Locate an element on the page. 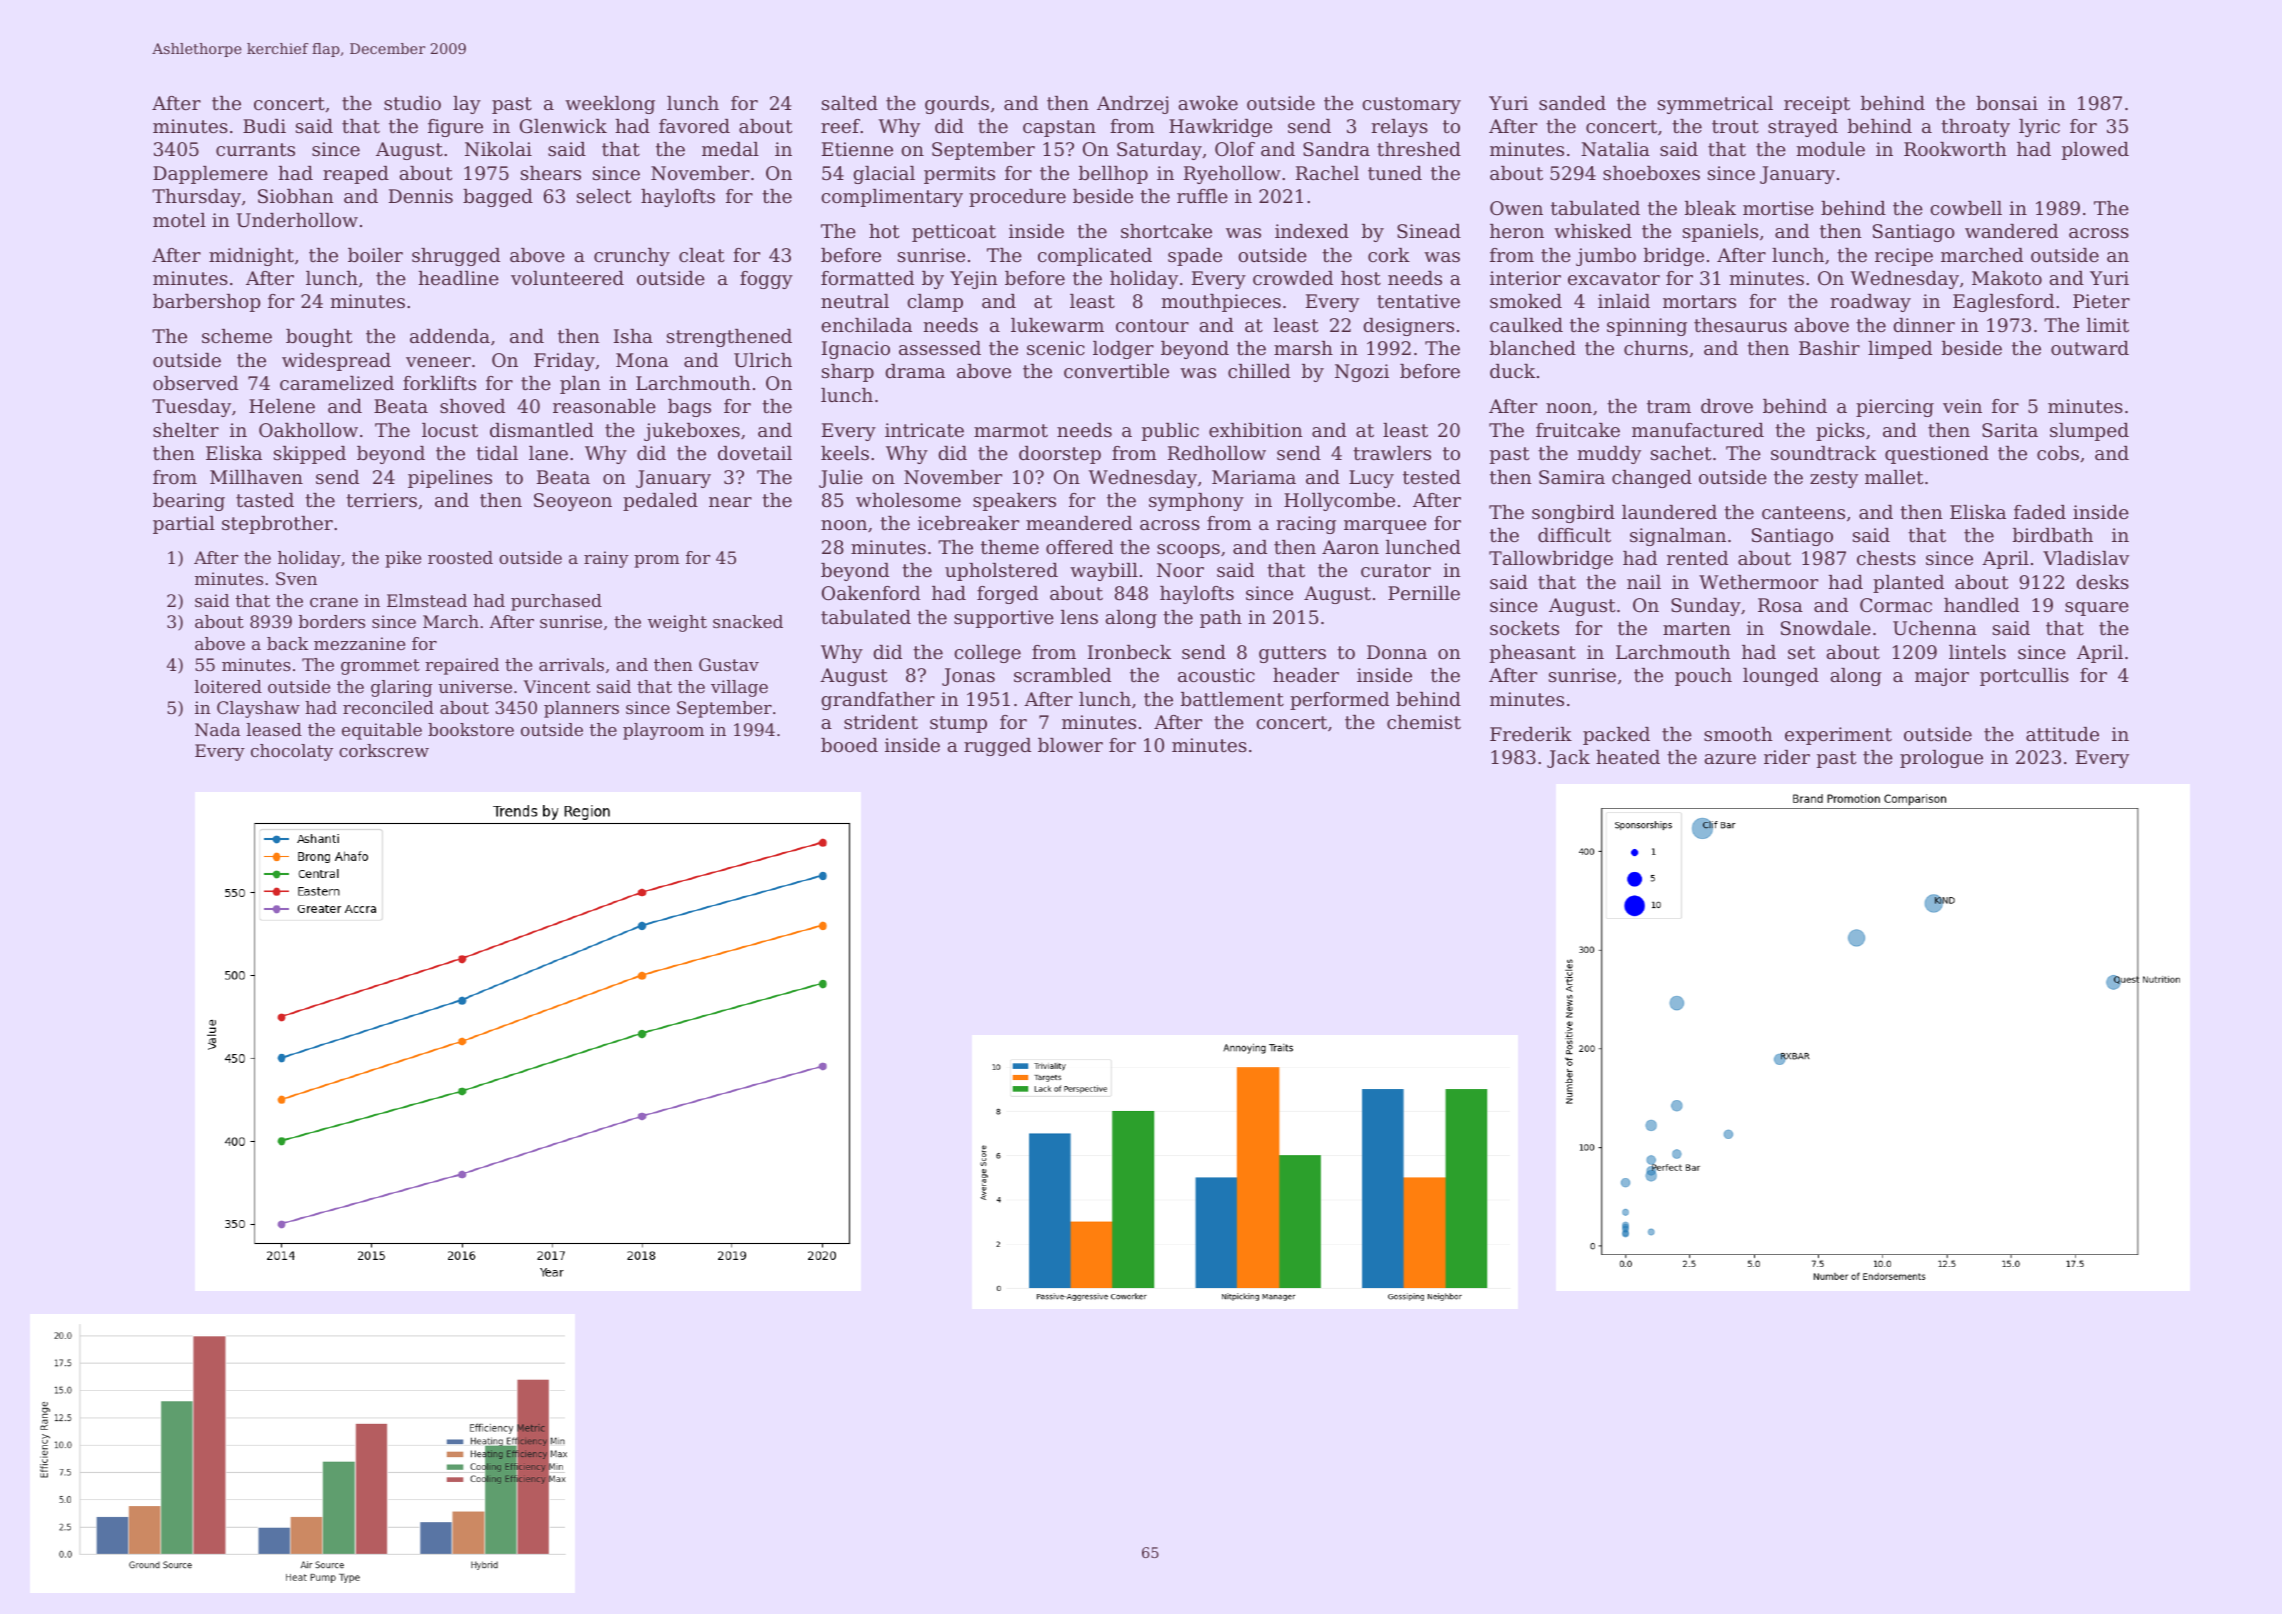  chocolaty is located at coordinates (292, 752).
